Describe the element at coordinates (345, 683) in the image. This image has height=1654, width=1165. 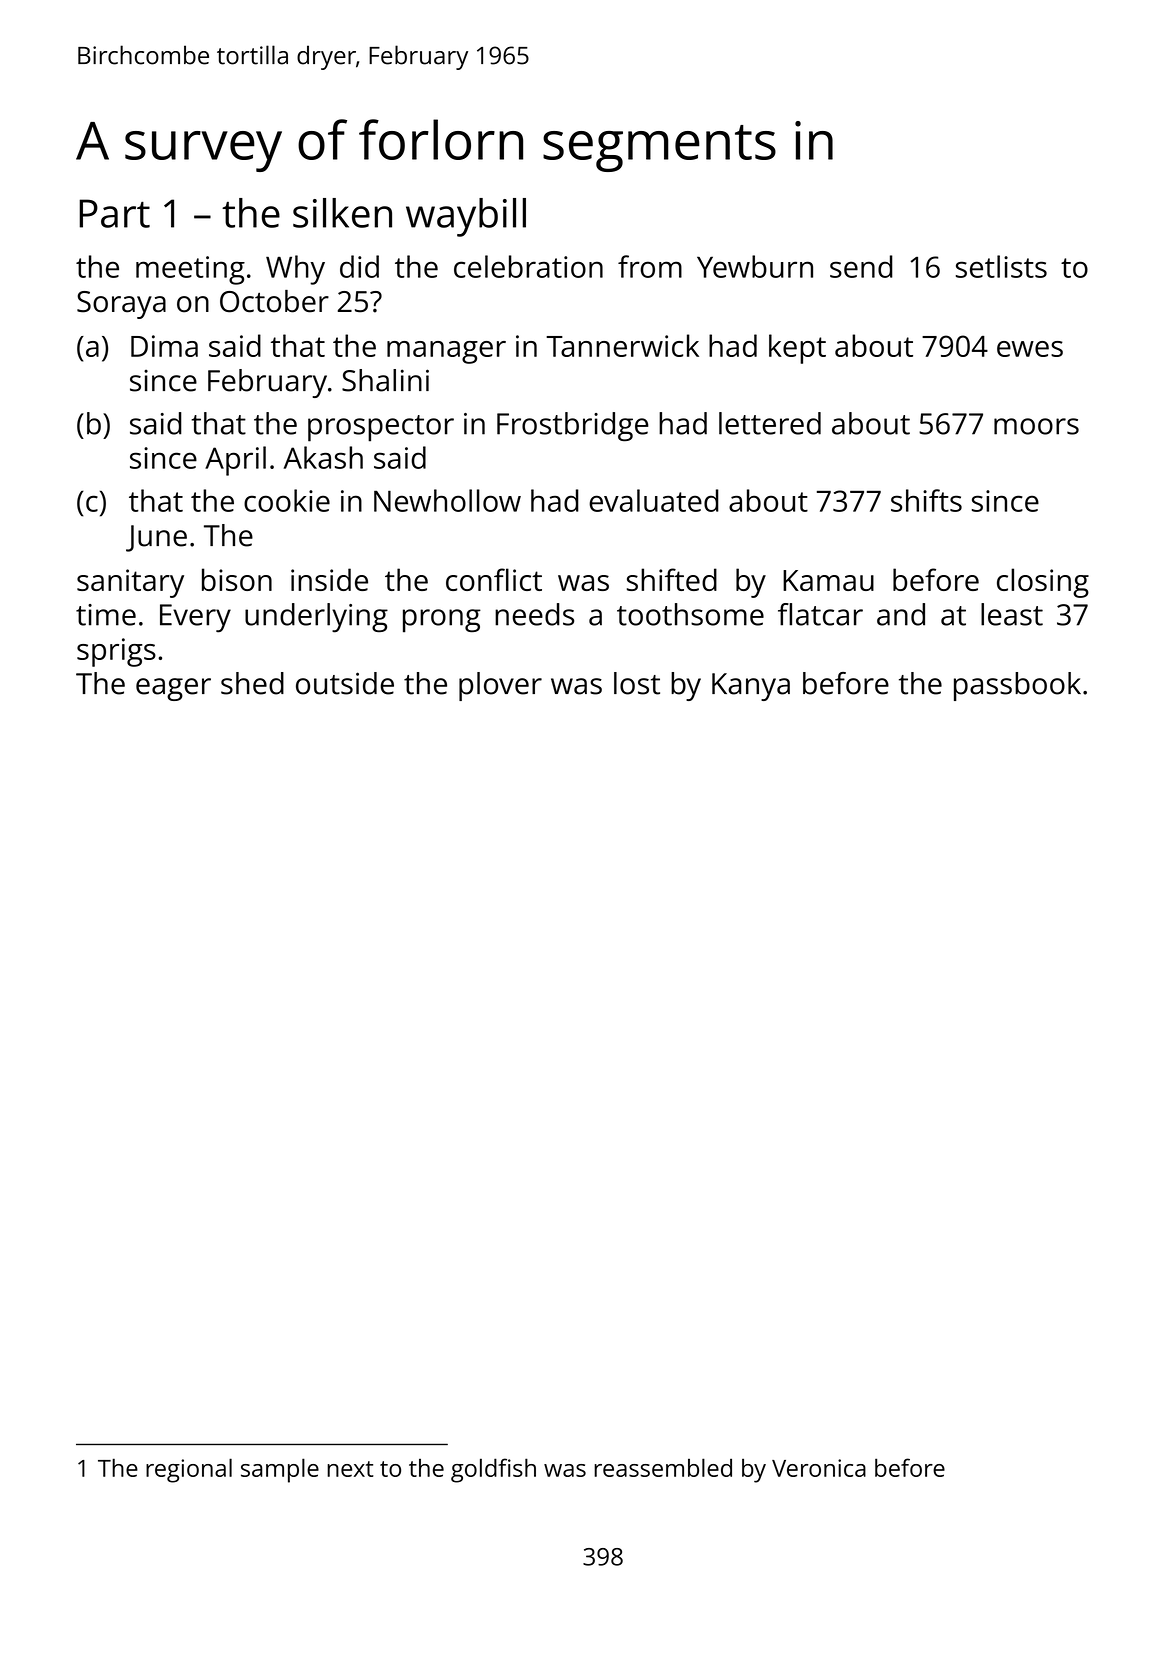
I see `outside` at that location.
